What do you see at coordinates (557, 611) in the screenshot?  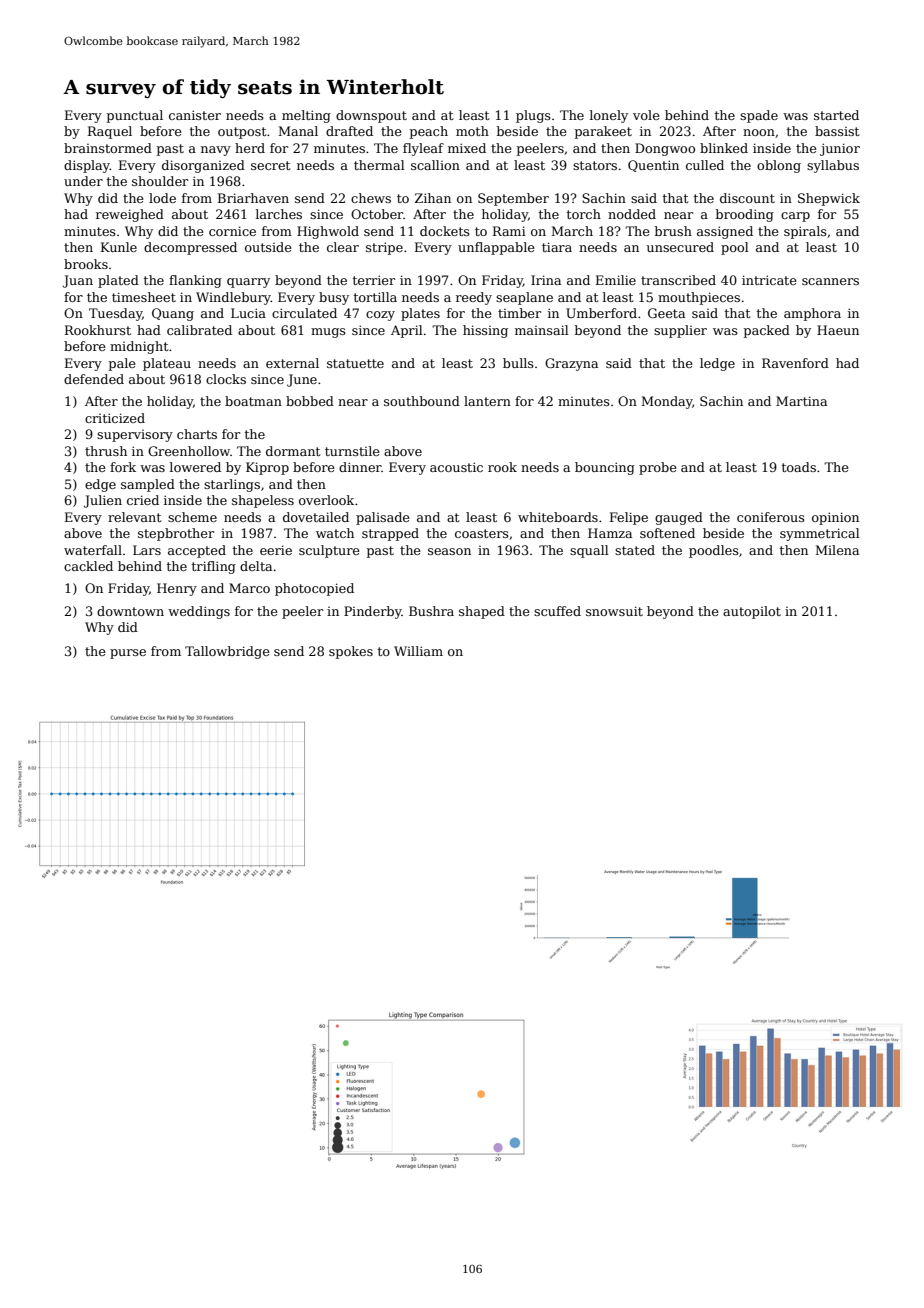 I see `scuffed` at bounding box center [557, 611].
